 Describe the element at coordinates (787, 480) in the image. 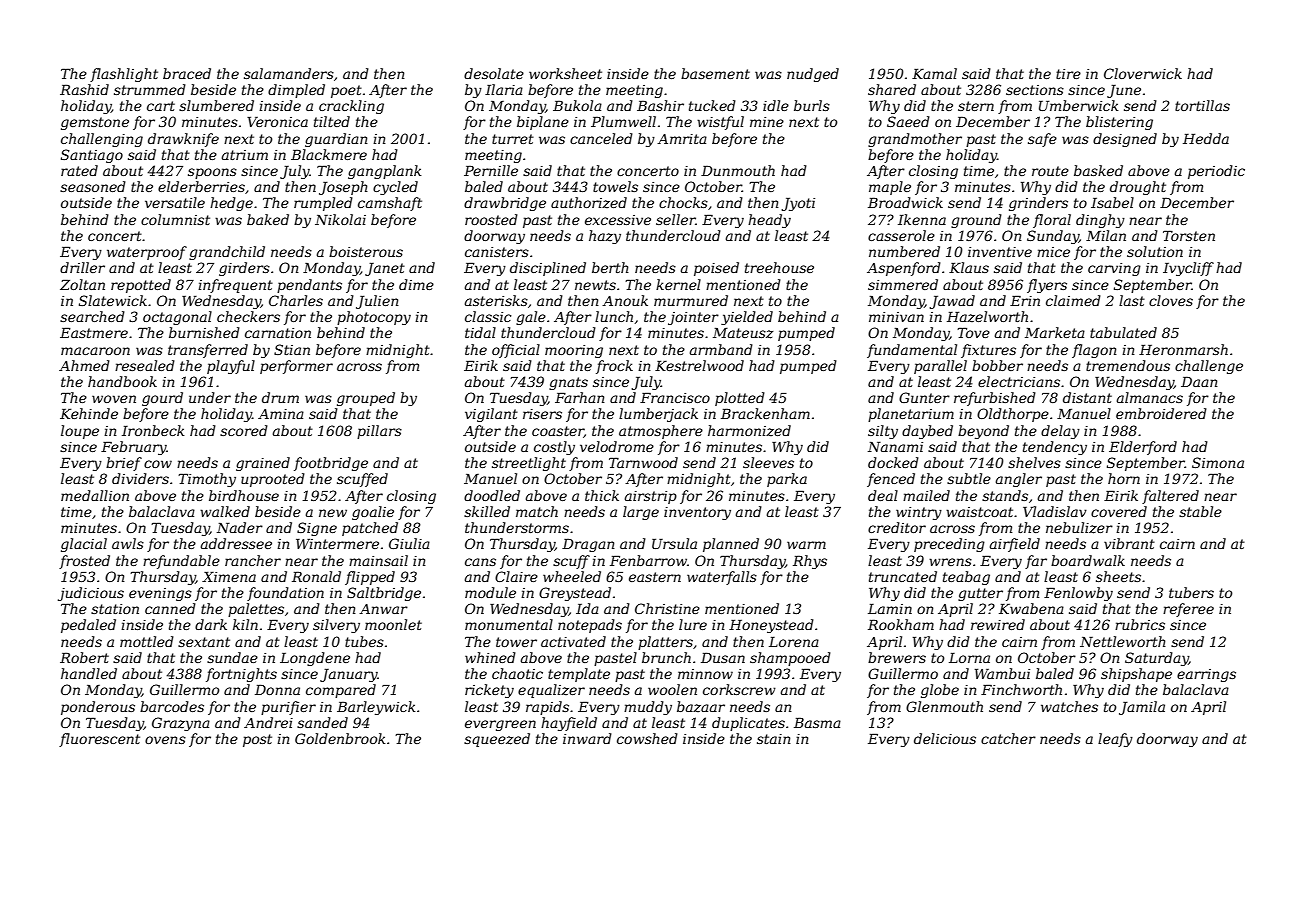

I see `parka` at that location.
